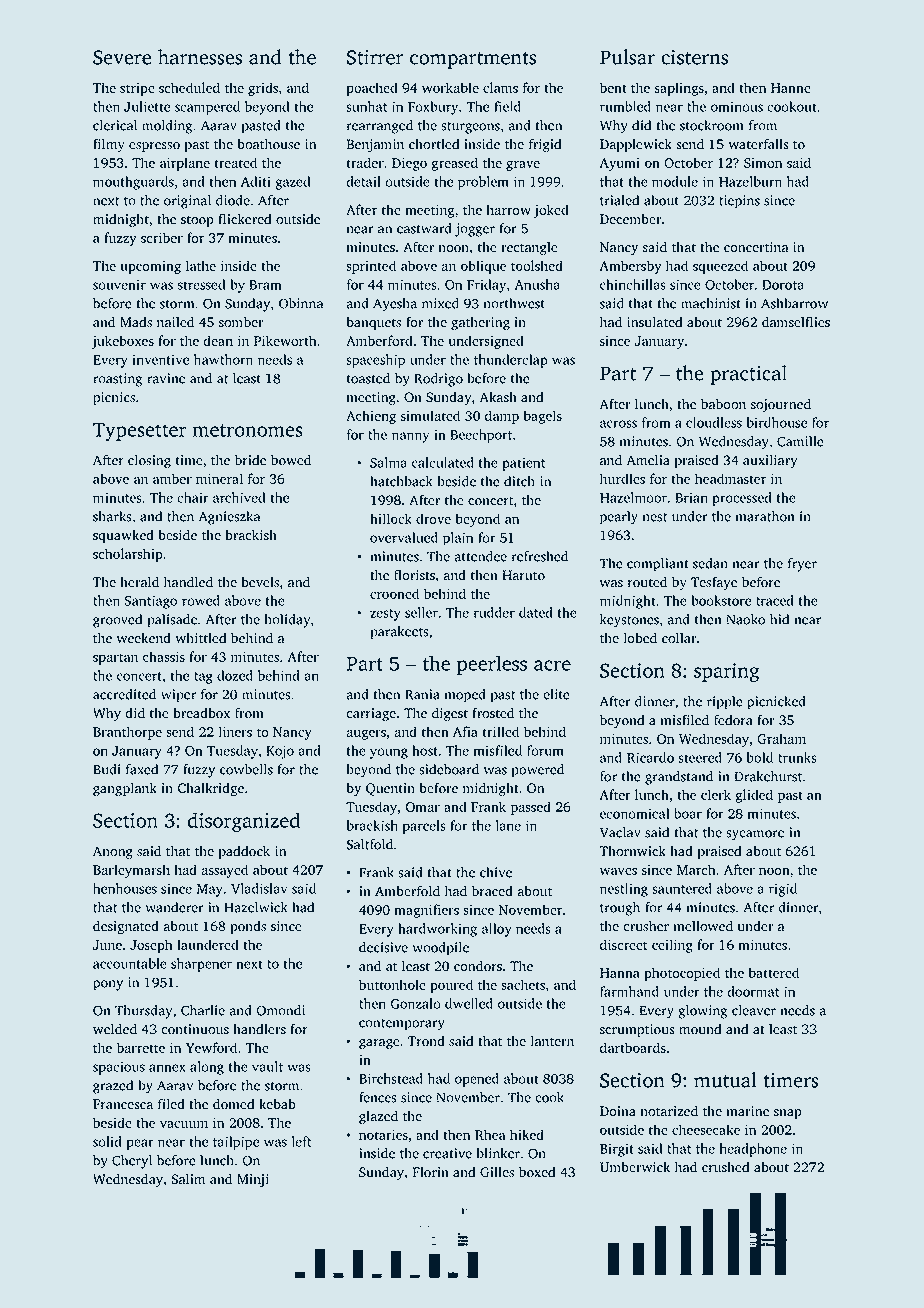 Image resolution: width=924 pixels, height=1308 pixels. I want to click on bent, so click(613, 87).
